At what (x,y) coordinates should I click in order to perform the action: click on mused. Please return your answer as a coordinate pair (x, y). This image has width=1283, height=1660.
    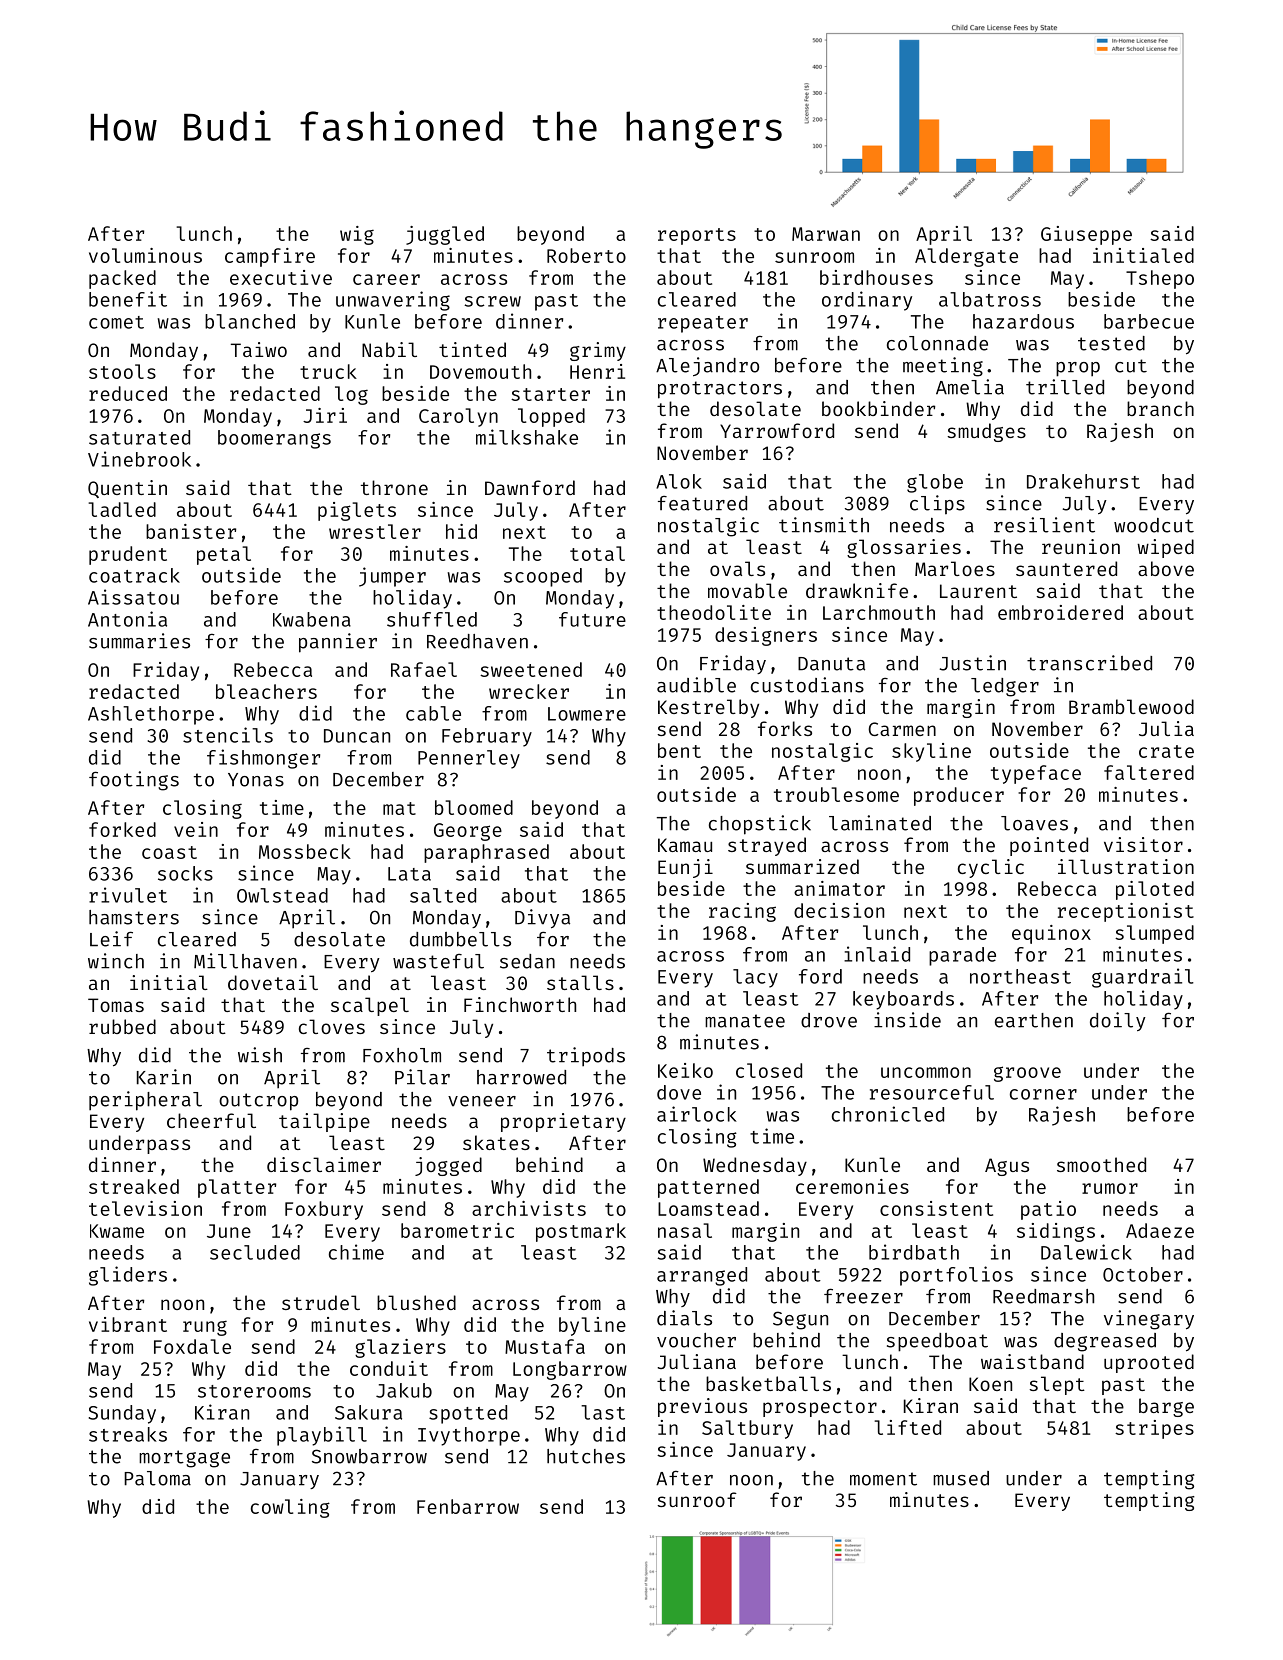
    Looking at the image, I should click on (961, 1478).
